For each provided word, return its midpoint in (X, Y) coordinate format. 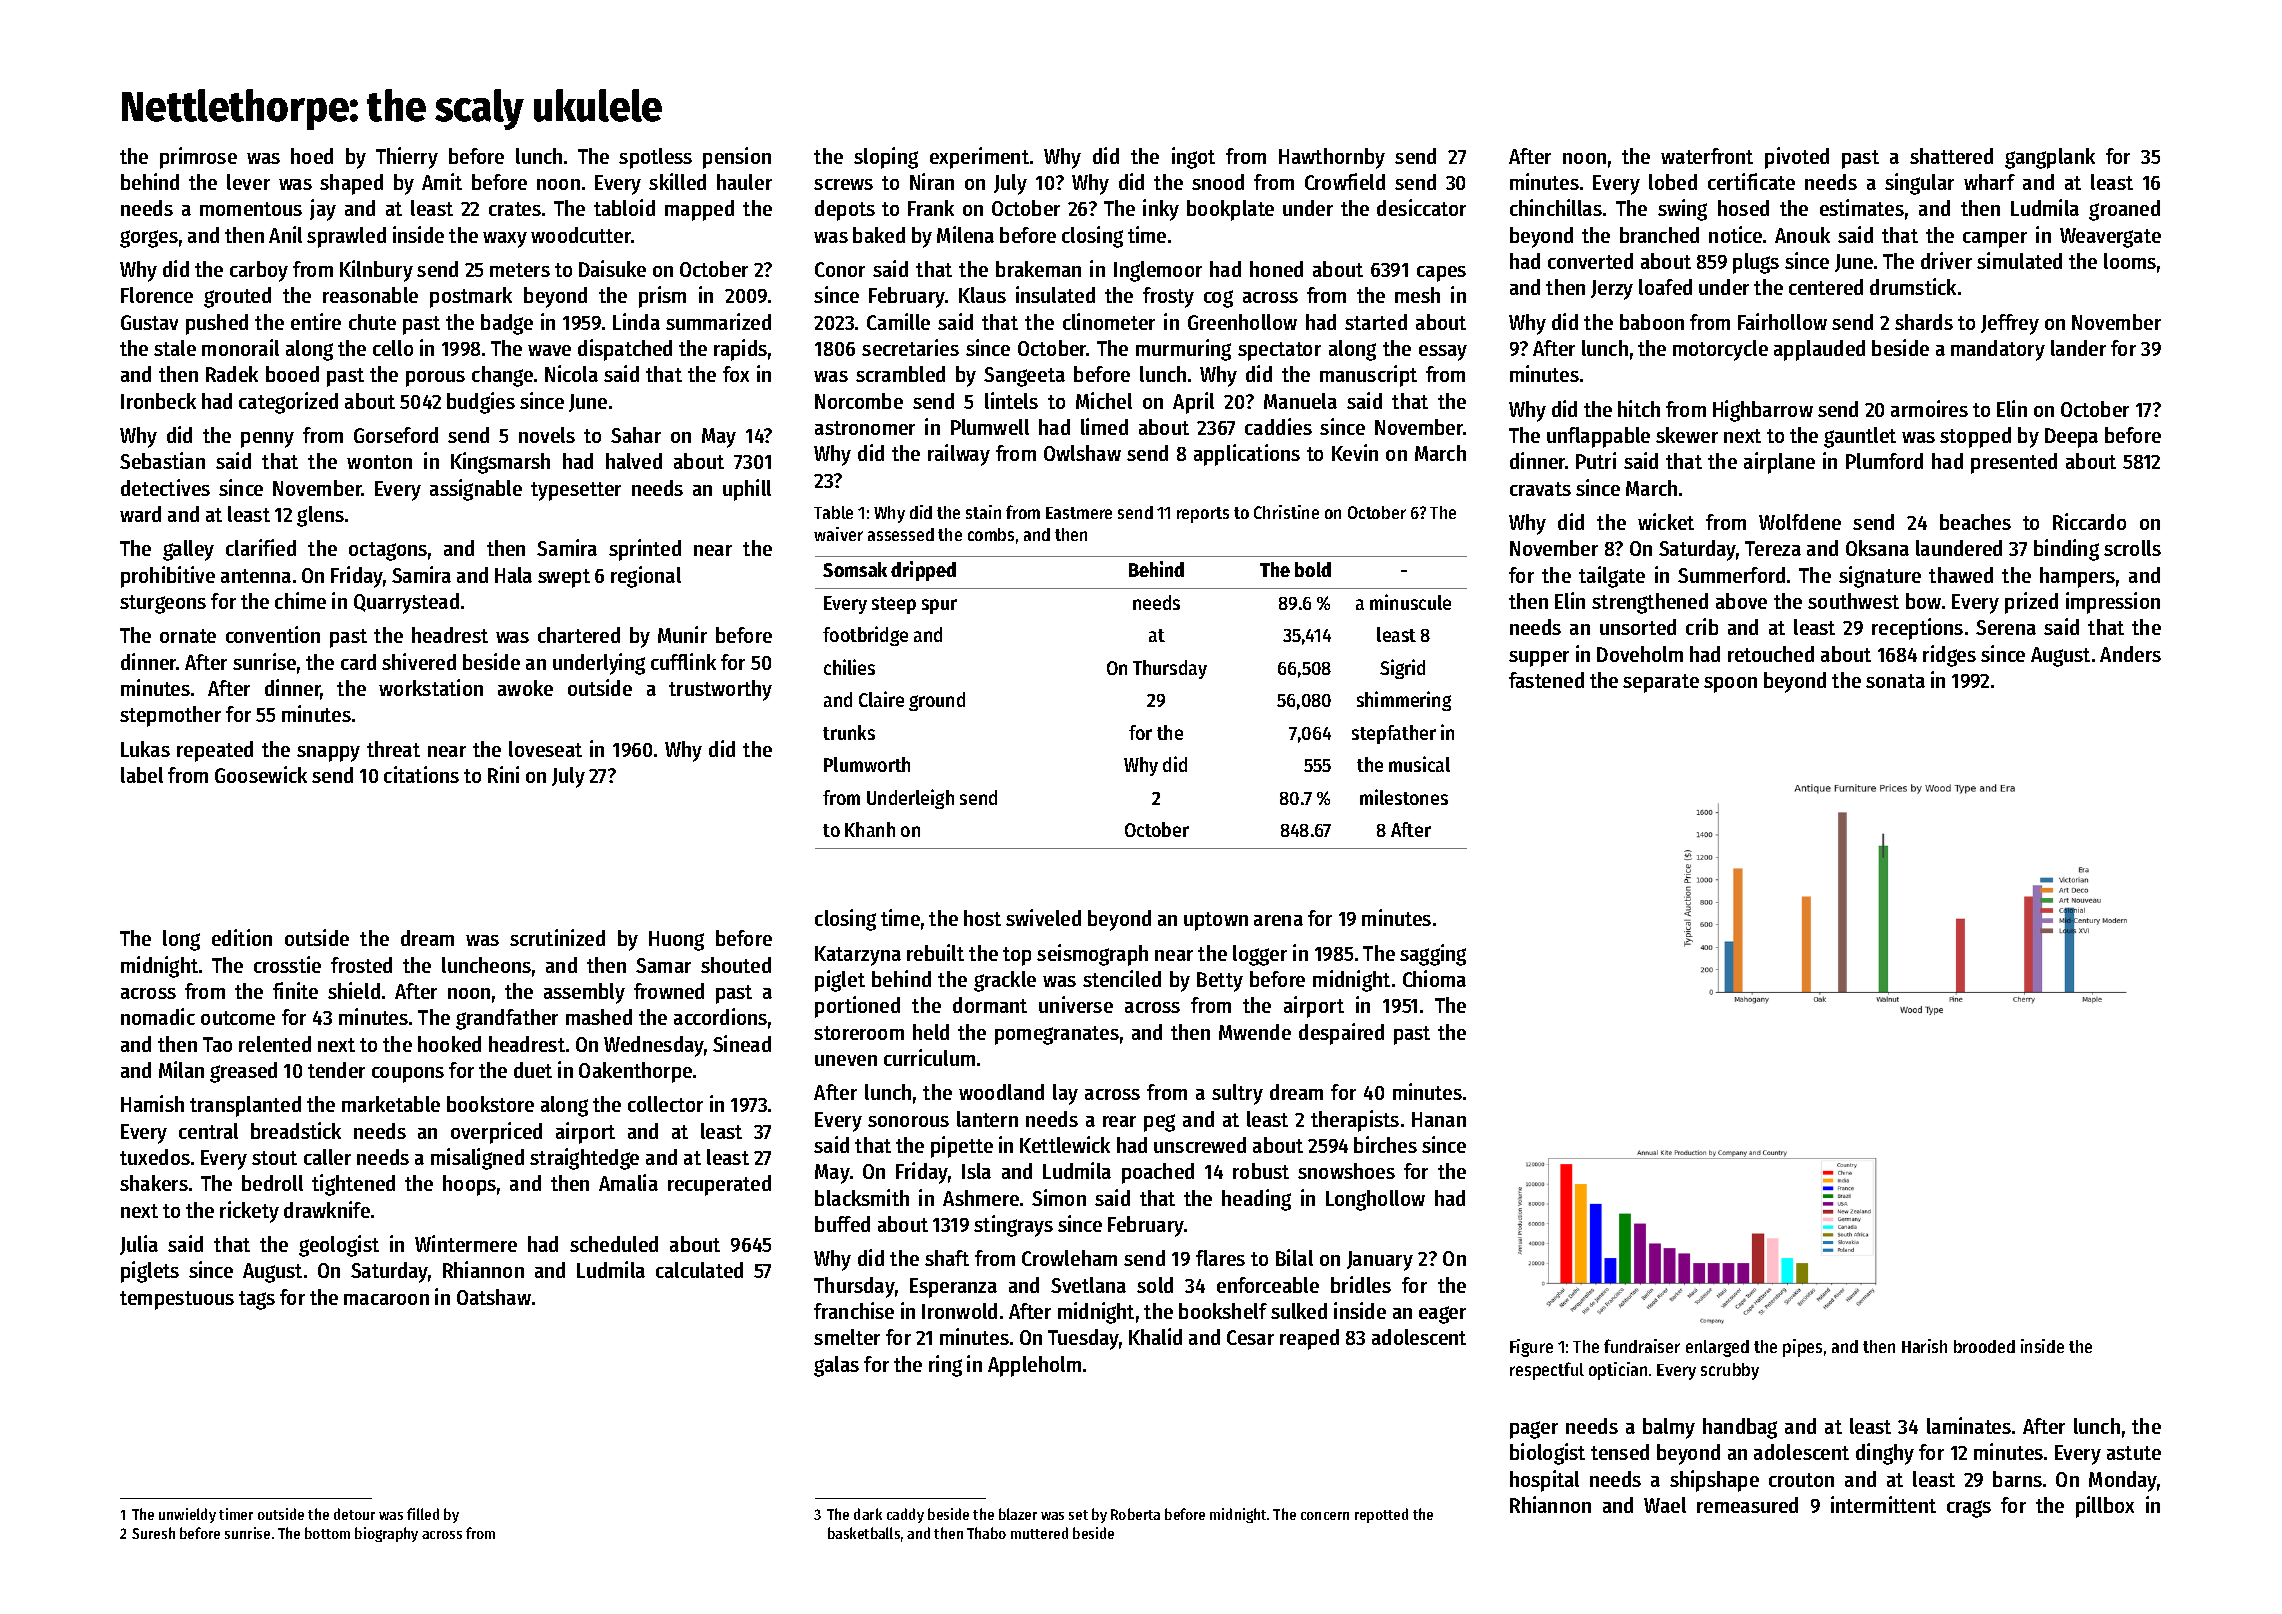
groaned (2124, 210)
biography (386, 1534)
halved (634, 461)
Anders (2130, 654)
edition (242, 937)
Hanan (1439, 1119)
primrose (198, 158)
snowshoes (1346, 1171)
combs (991, 534)
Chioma (1434, 978)
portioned (857, 1007)
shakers (154, 1183)
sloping (886, 158)
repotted (1381, 1515)
